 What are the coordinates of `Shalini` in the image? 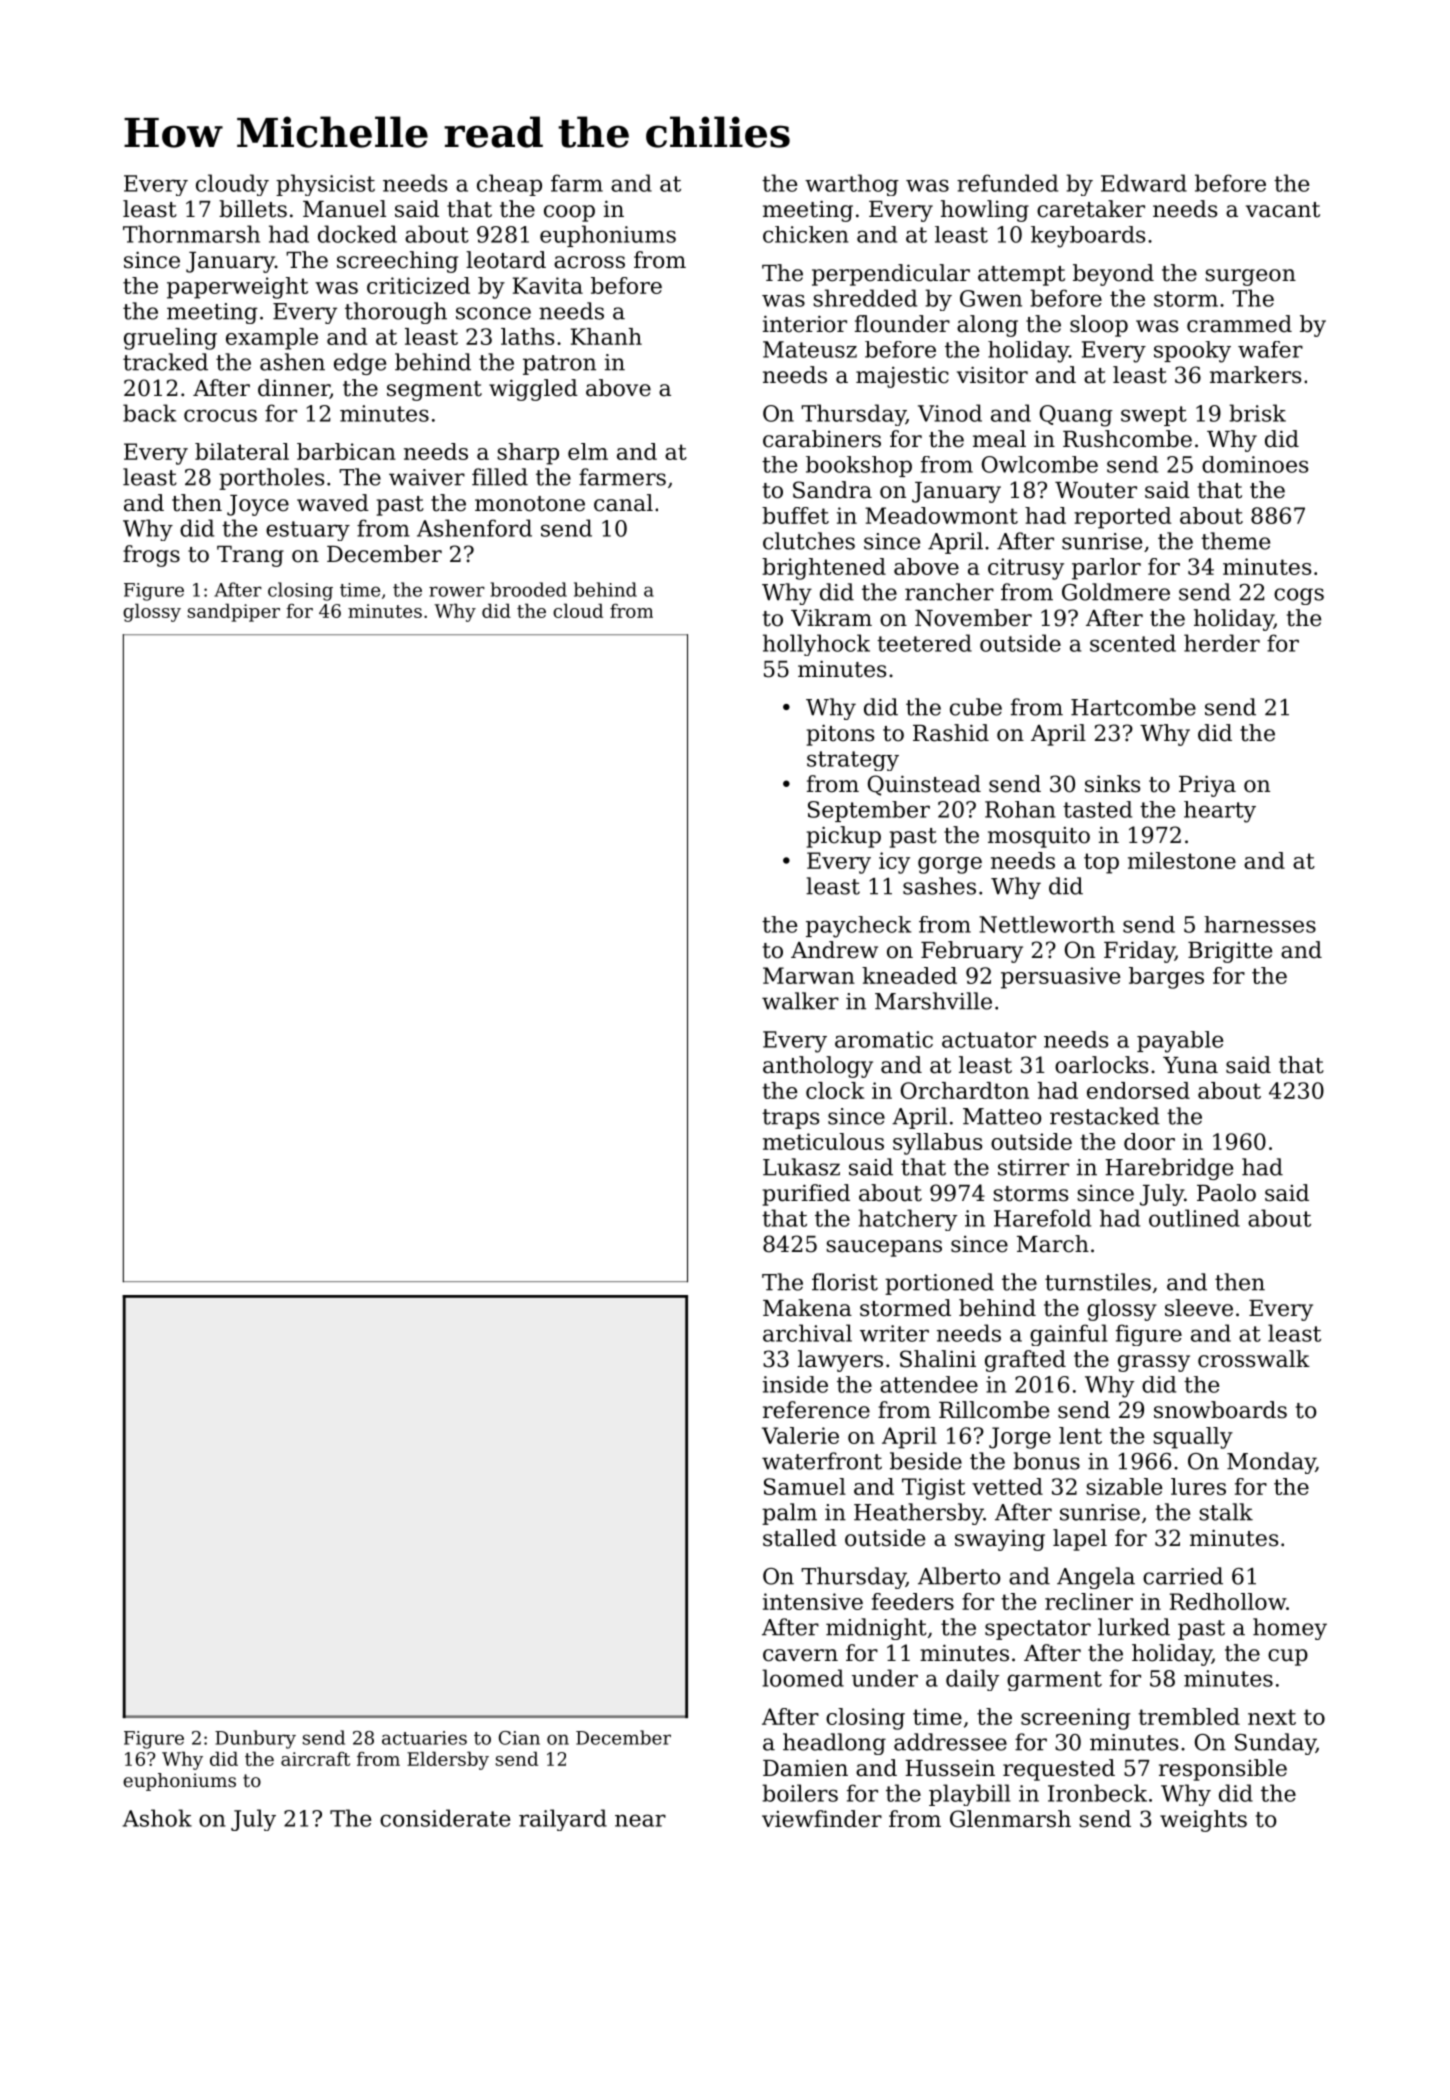 It's located at (938, 1359).
